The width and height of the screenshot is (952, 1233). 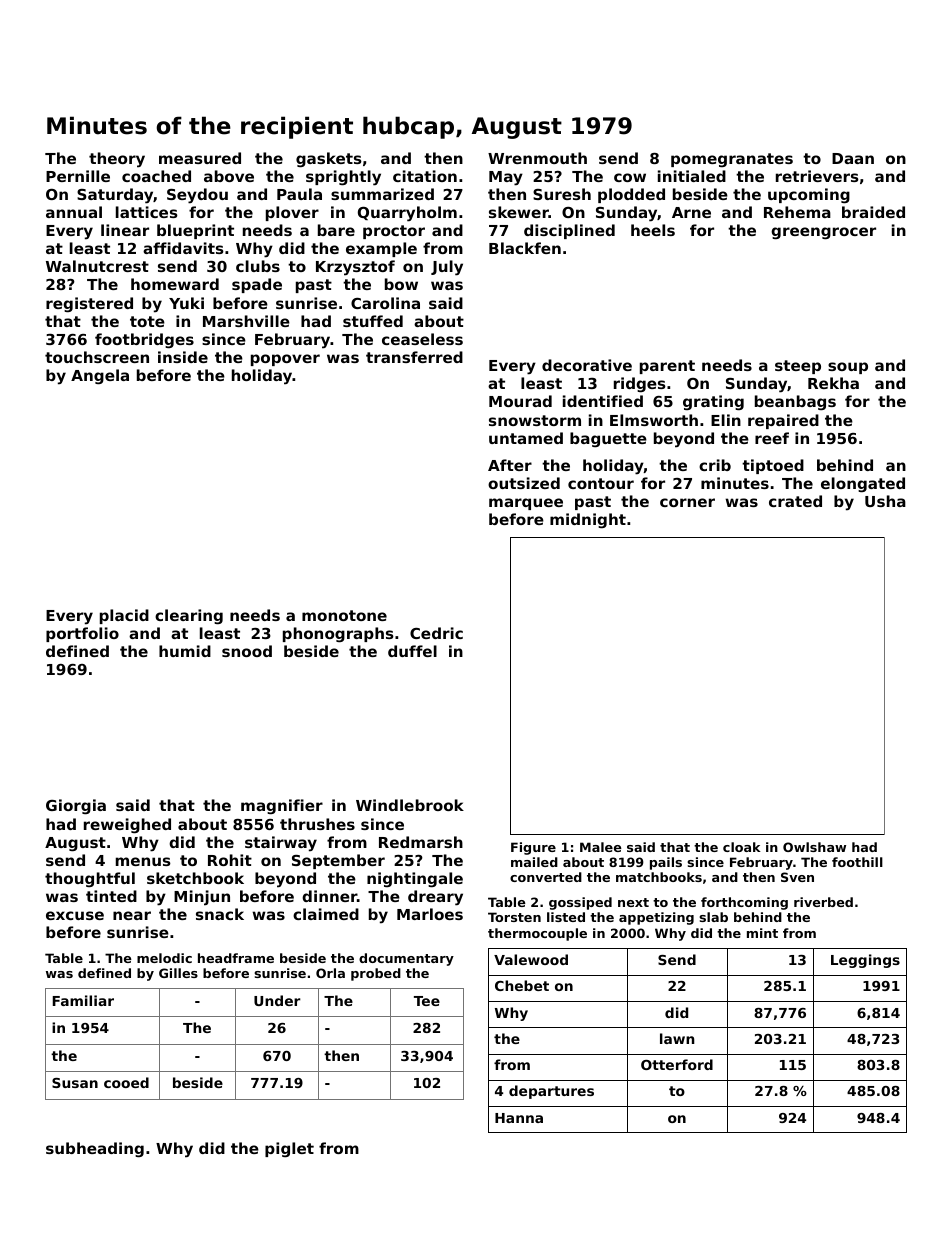 What do you see at coordinates (436, 633) in the screenshot?
I see `Cedric` at bounding box center [436, 633].
